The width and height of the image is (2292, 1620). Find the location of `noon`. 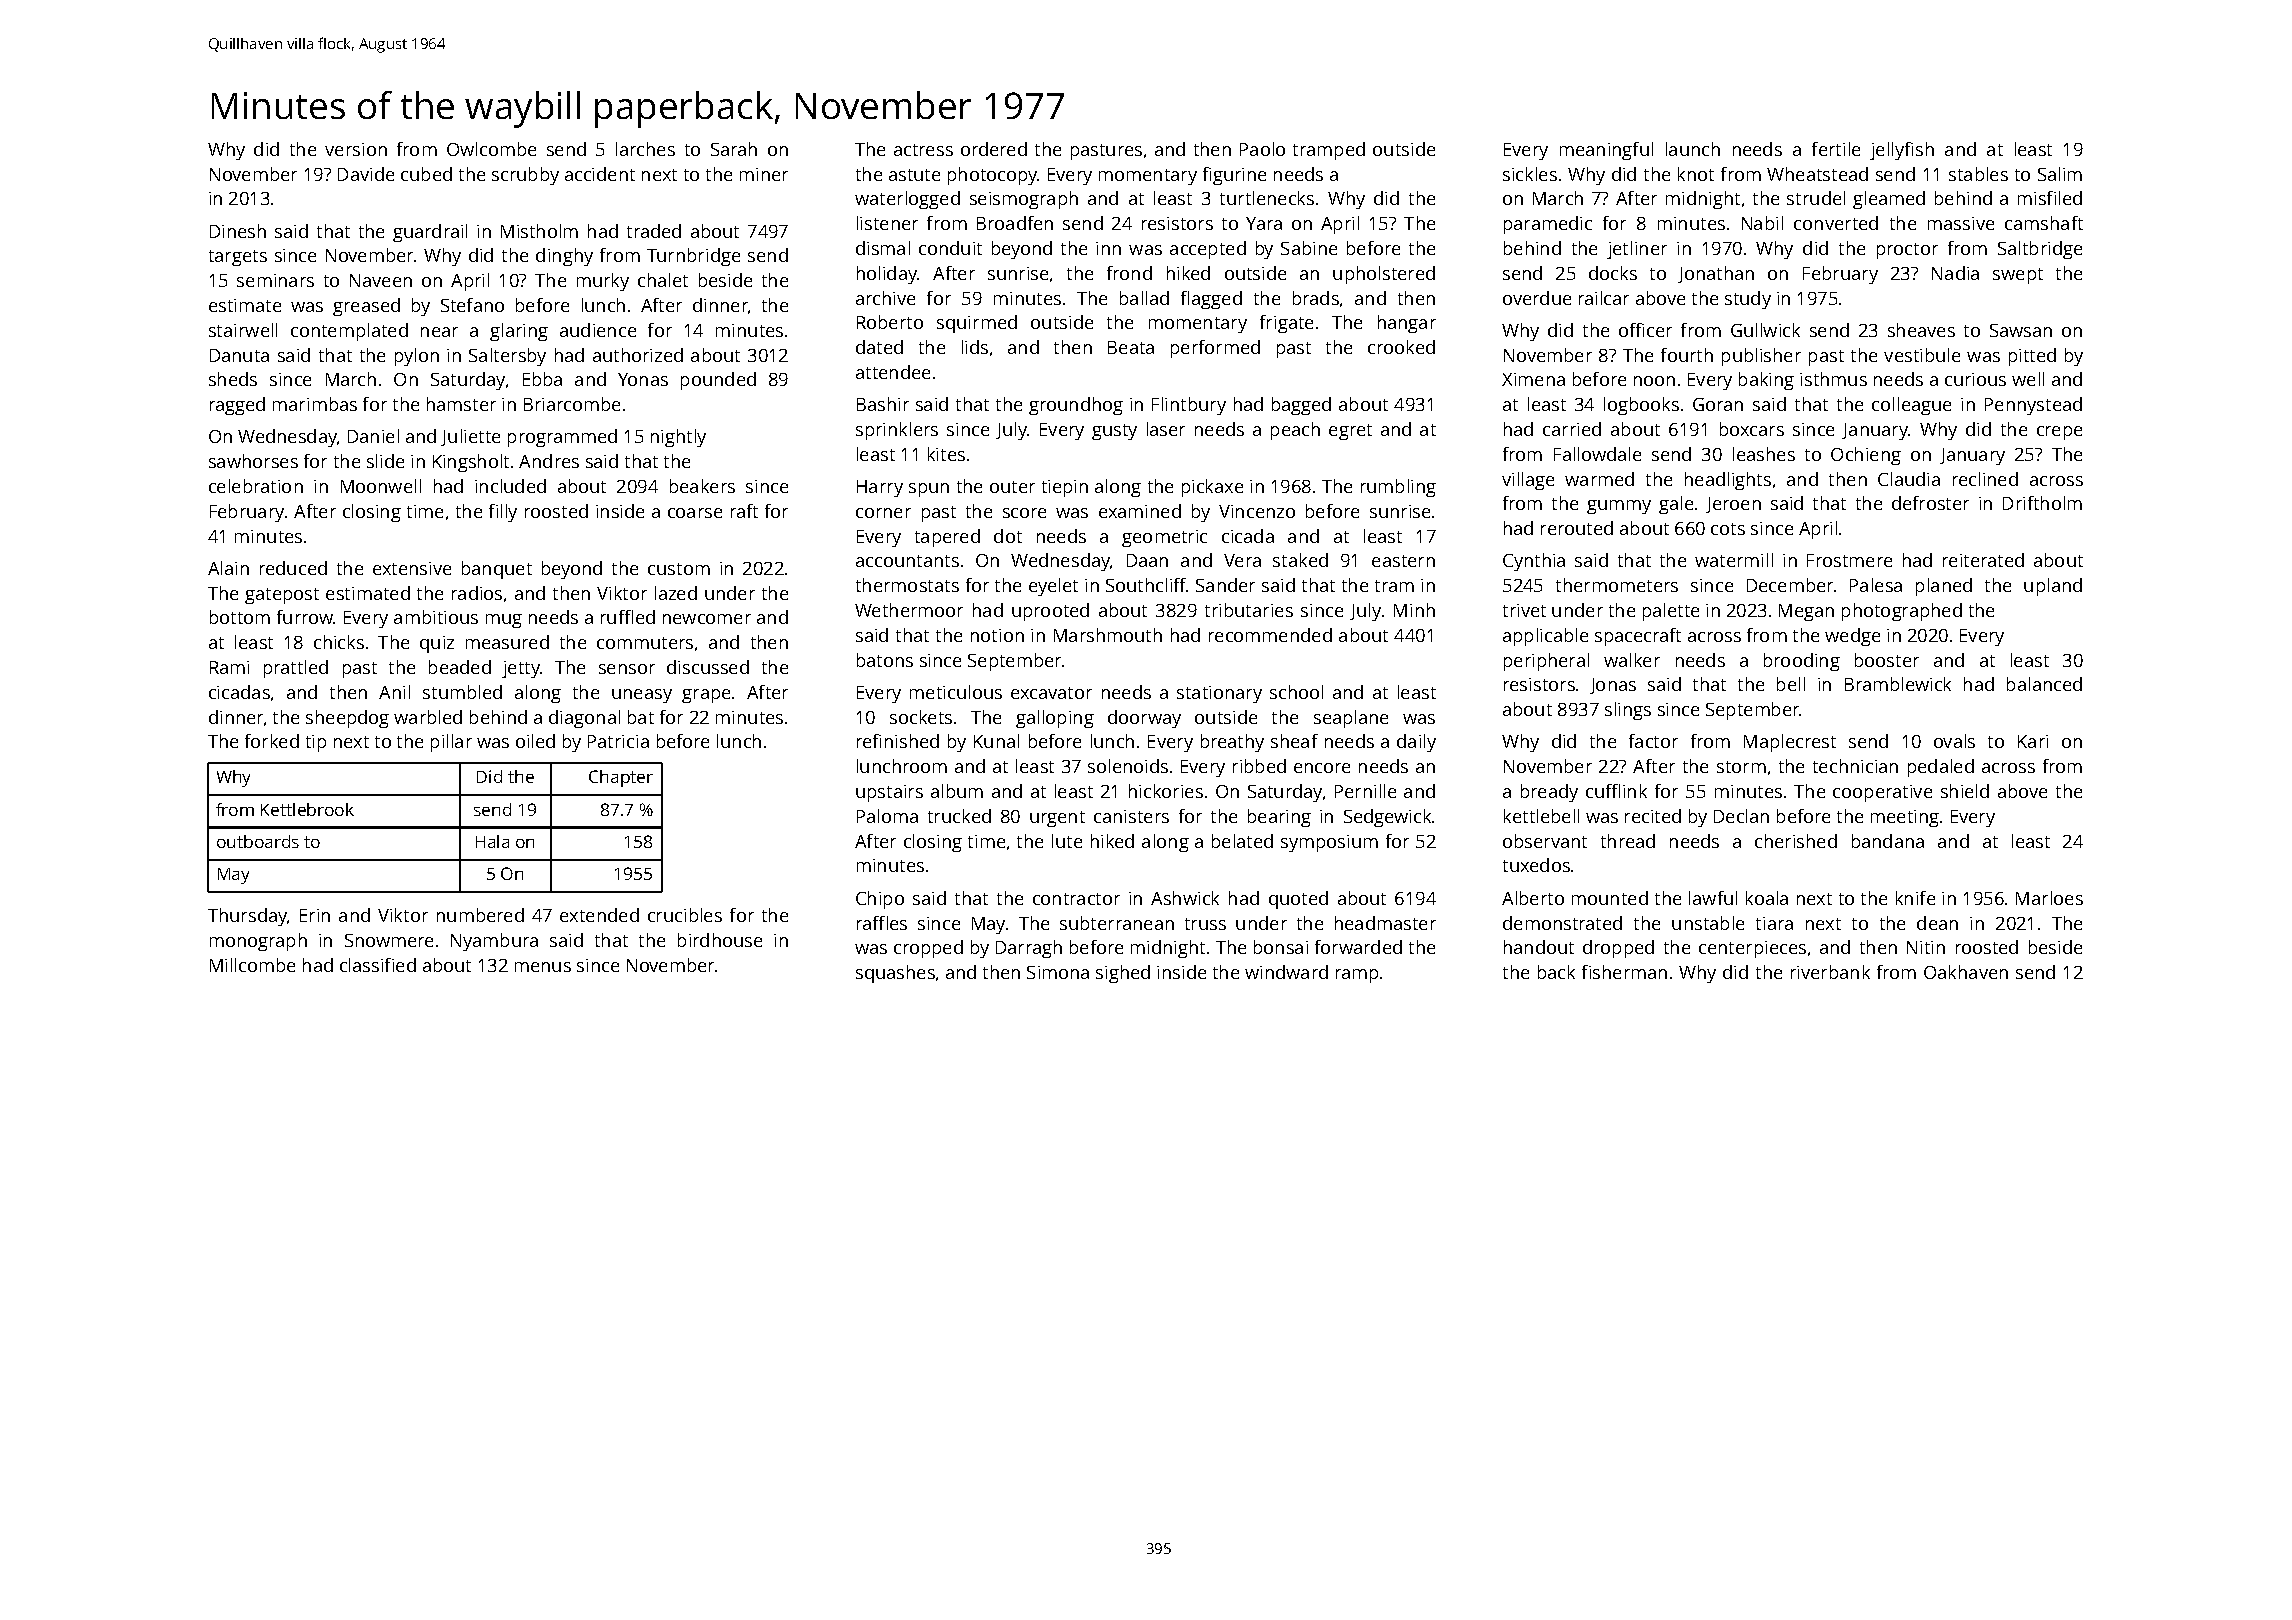

noon is located at coordinates (1654, 381).
